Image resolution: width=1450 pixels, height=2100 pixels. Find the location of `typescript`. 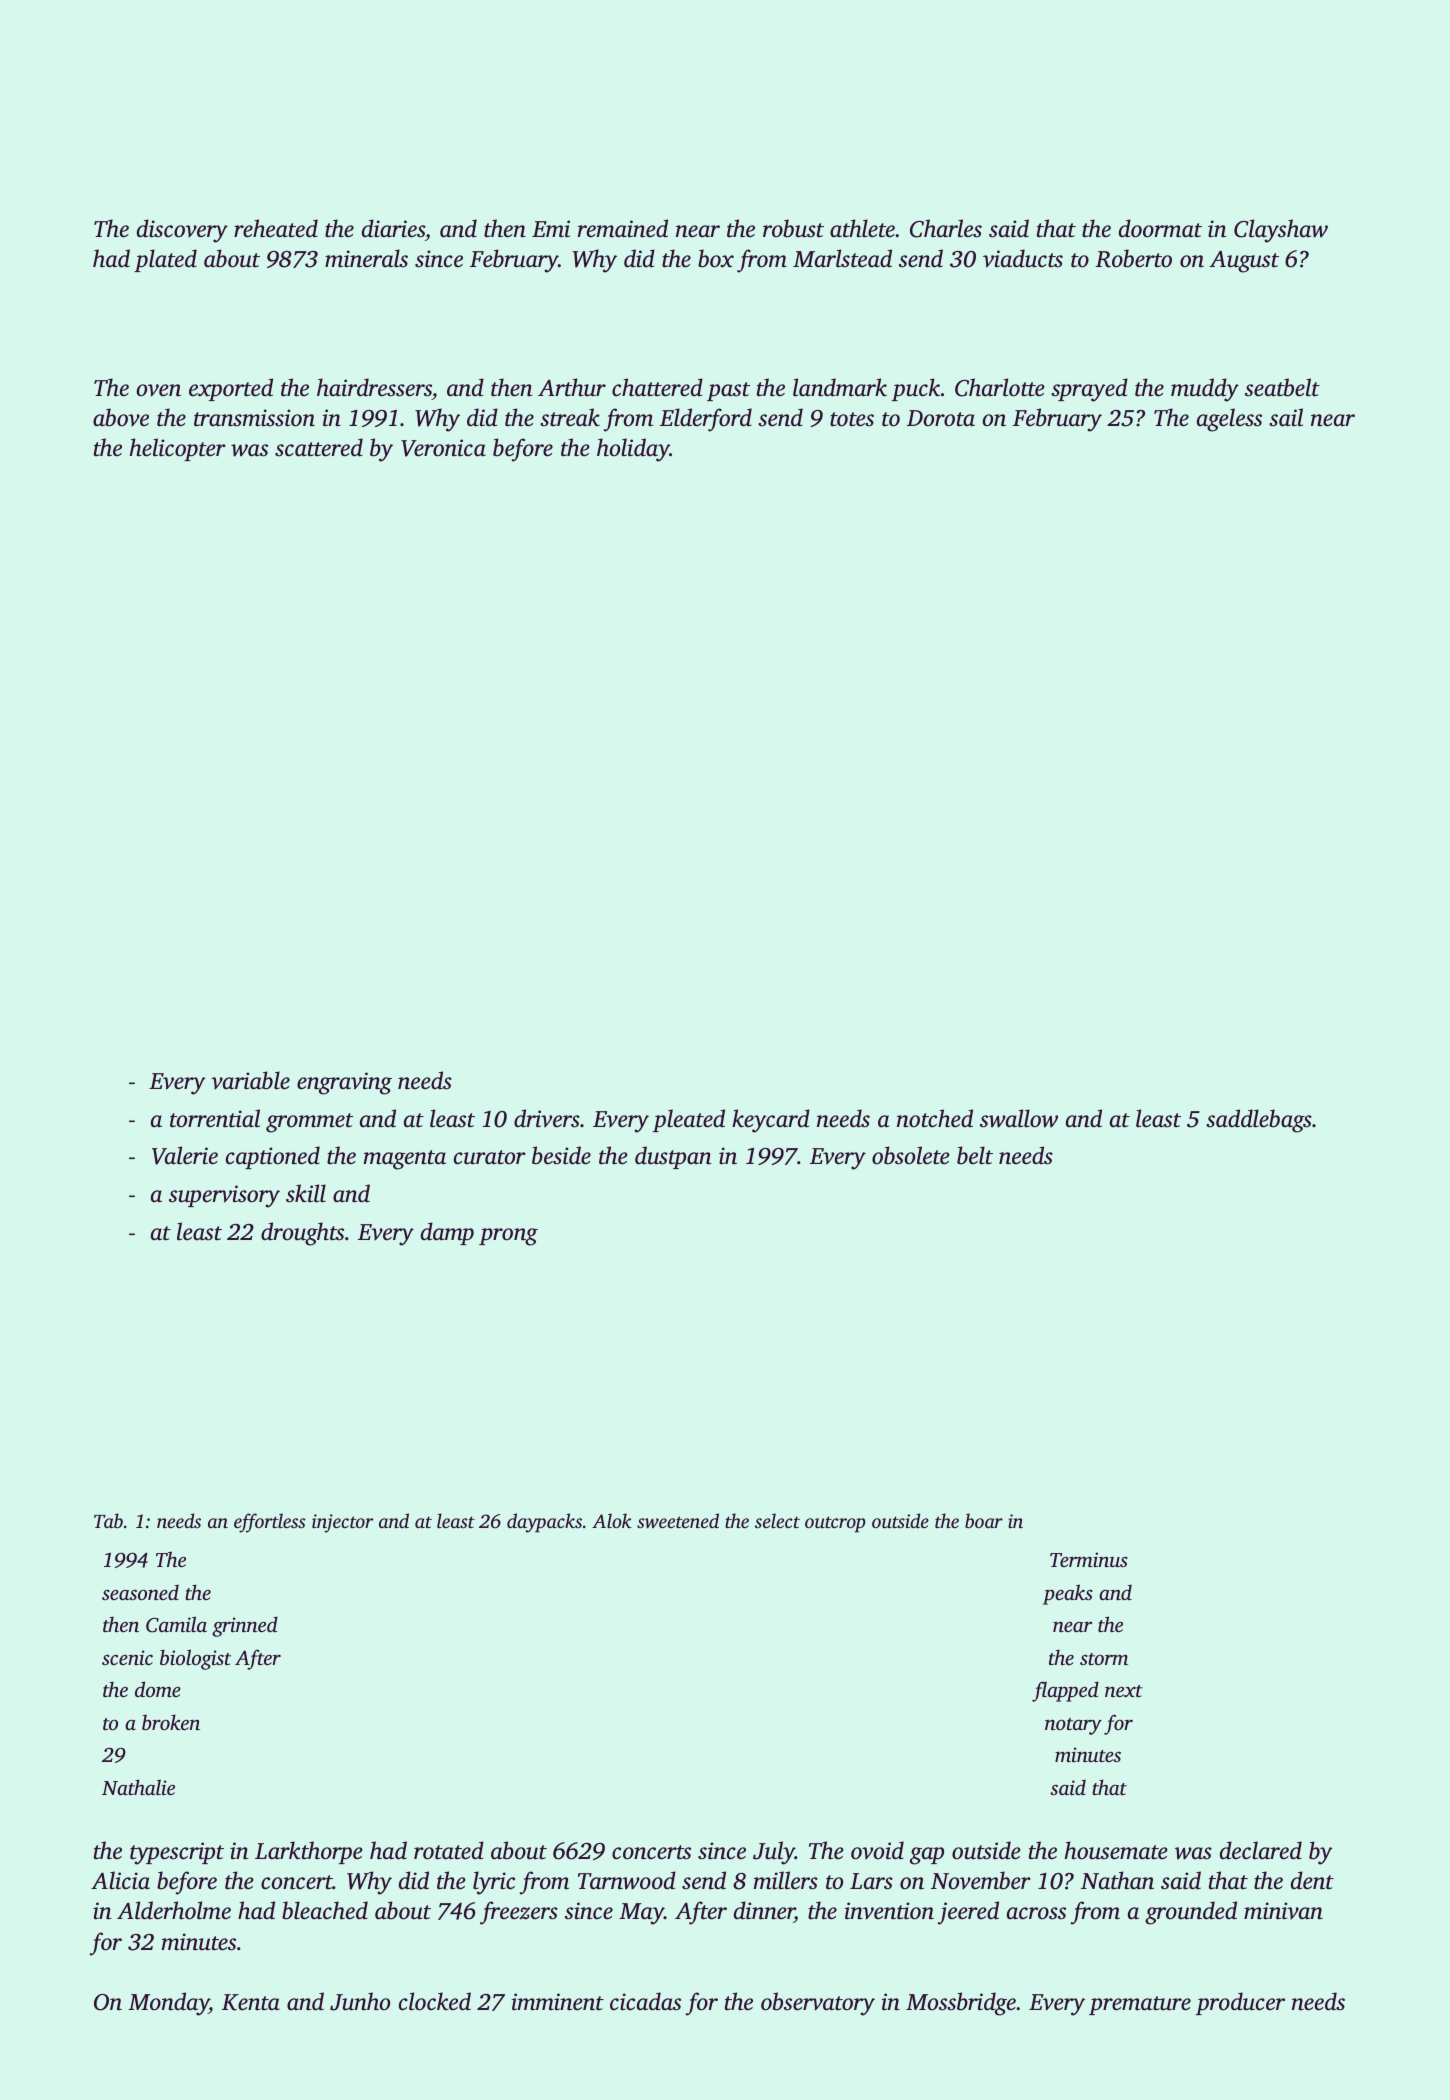

typescript is located at coordinates (177, 1853).
